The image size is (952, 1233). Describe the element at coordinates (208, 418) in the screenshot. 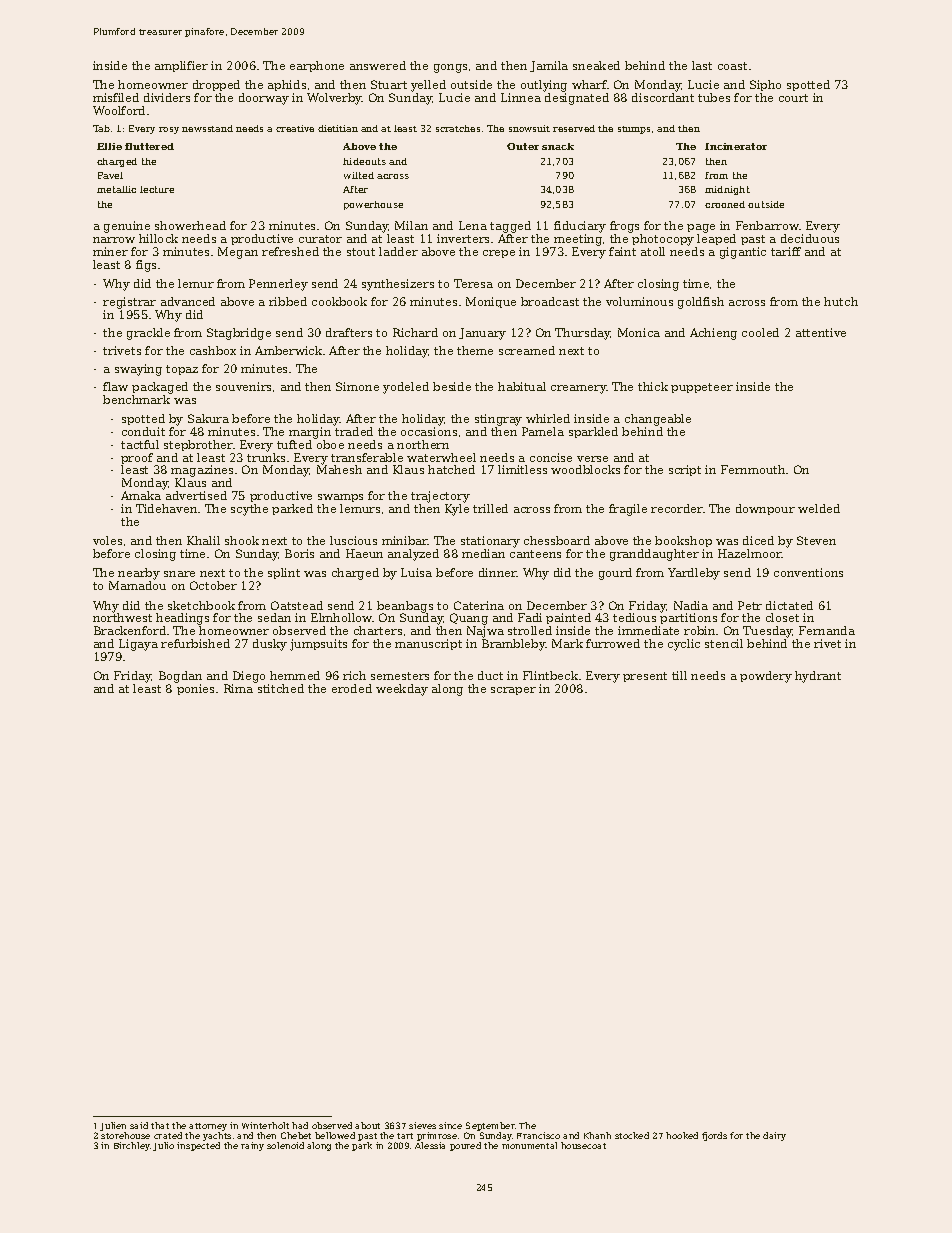

I see `Sakura` at that location.
